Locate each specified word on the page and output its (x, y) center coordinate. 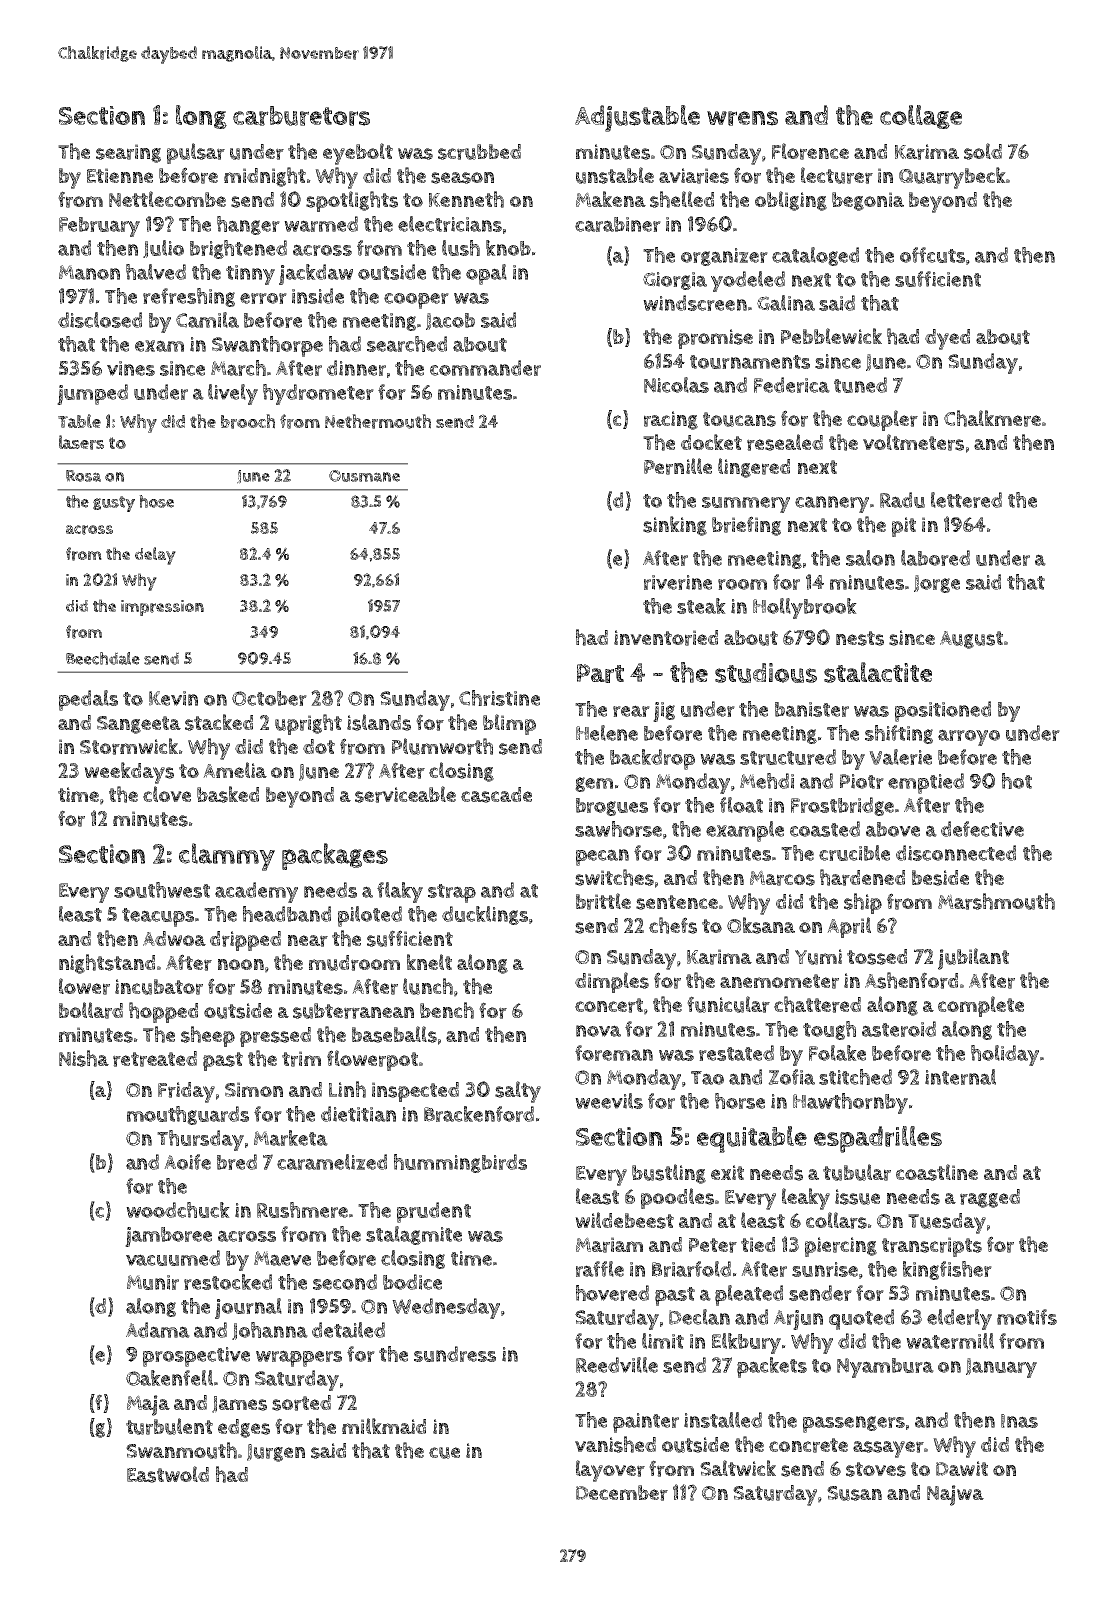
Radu (902, 500)
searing (128, 153)
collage (921, 117)
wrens (742, 118)
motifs (1027, 1317)
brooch (248, 421)
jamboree (168, 1237)
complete (981, 1006)
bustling (669, 1174)
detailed (348, 1330)
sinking (675, 526)
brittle (603, 901)
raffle (600, 1269)
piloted (370, 916)
